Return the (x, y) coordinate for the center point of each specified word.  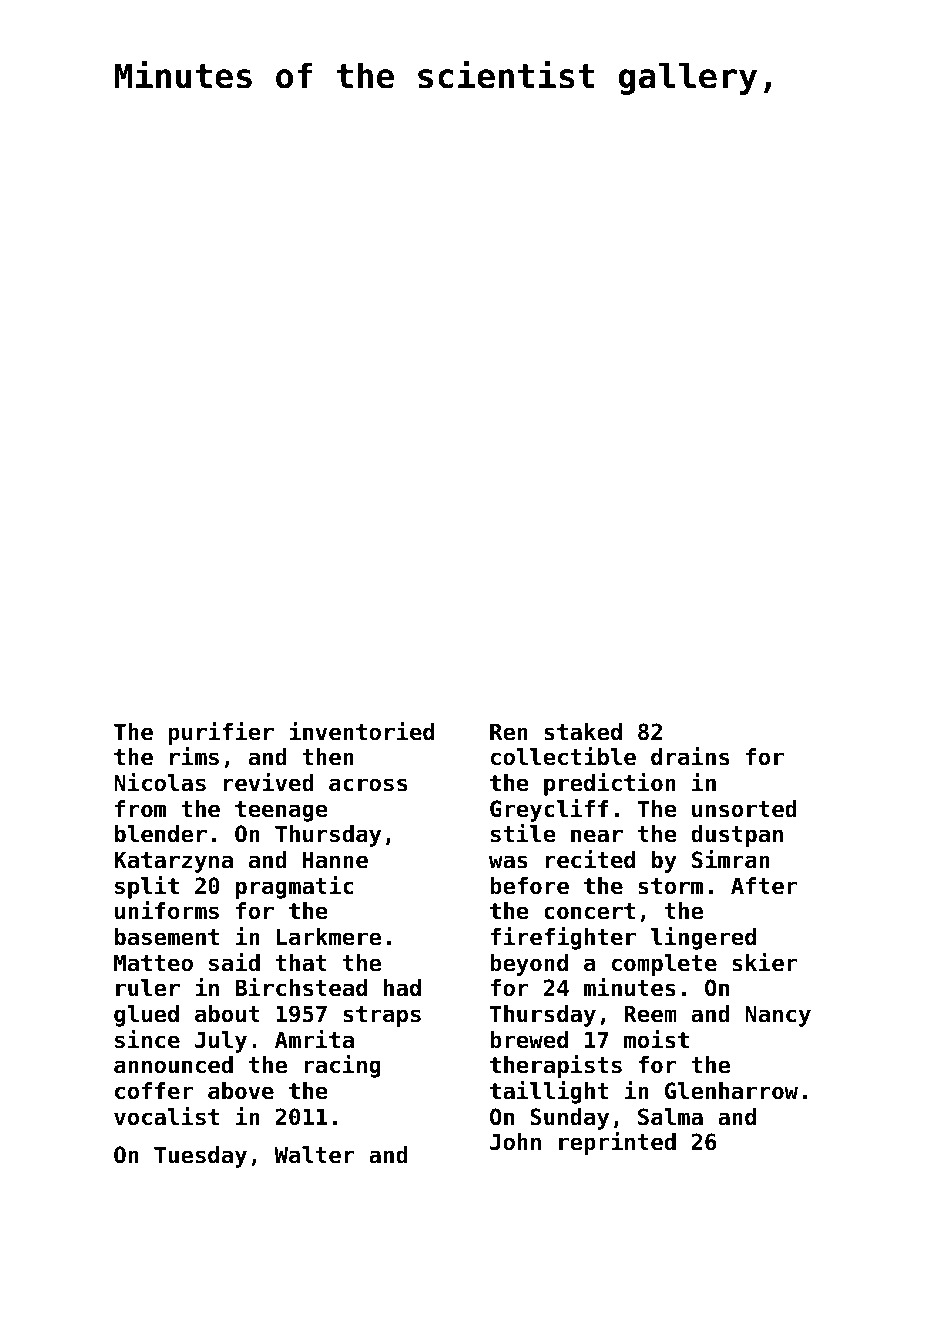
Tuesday (200, 1157)
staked (583, 732)
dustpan (737, 836)
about (227, 1014)
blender (161, 834)
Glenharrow (731, 1091)
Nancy (778, 1016)
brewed (529, 1040)
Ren (509, 732)
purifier (221, 733)
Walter (314, 1155)
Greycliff (549, 810)
